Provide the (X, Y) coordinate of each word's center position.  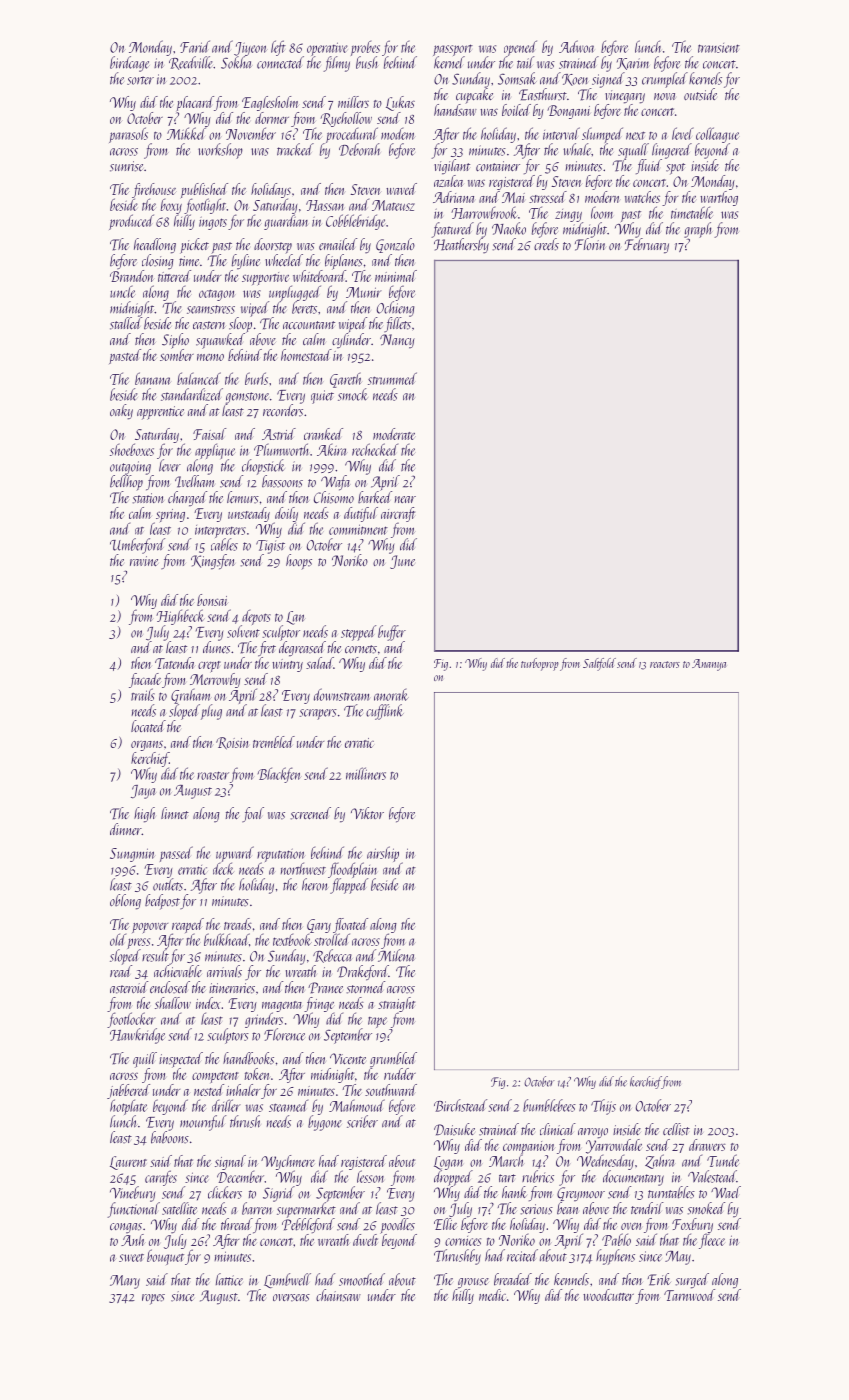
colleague (717, 135)
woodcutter (608, 1295)
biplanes (344, 262)
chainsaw (338, 1295)
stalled (126, 323)
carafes (161, 1178)
